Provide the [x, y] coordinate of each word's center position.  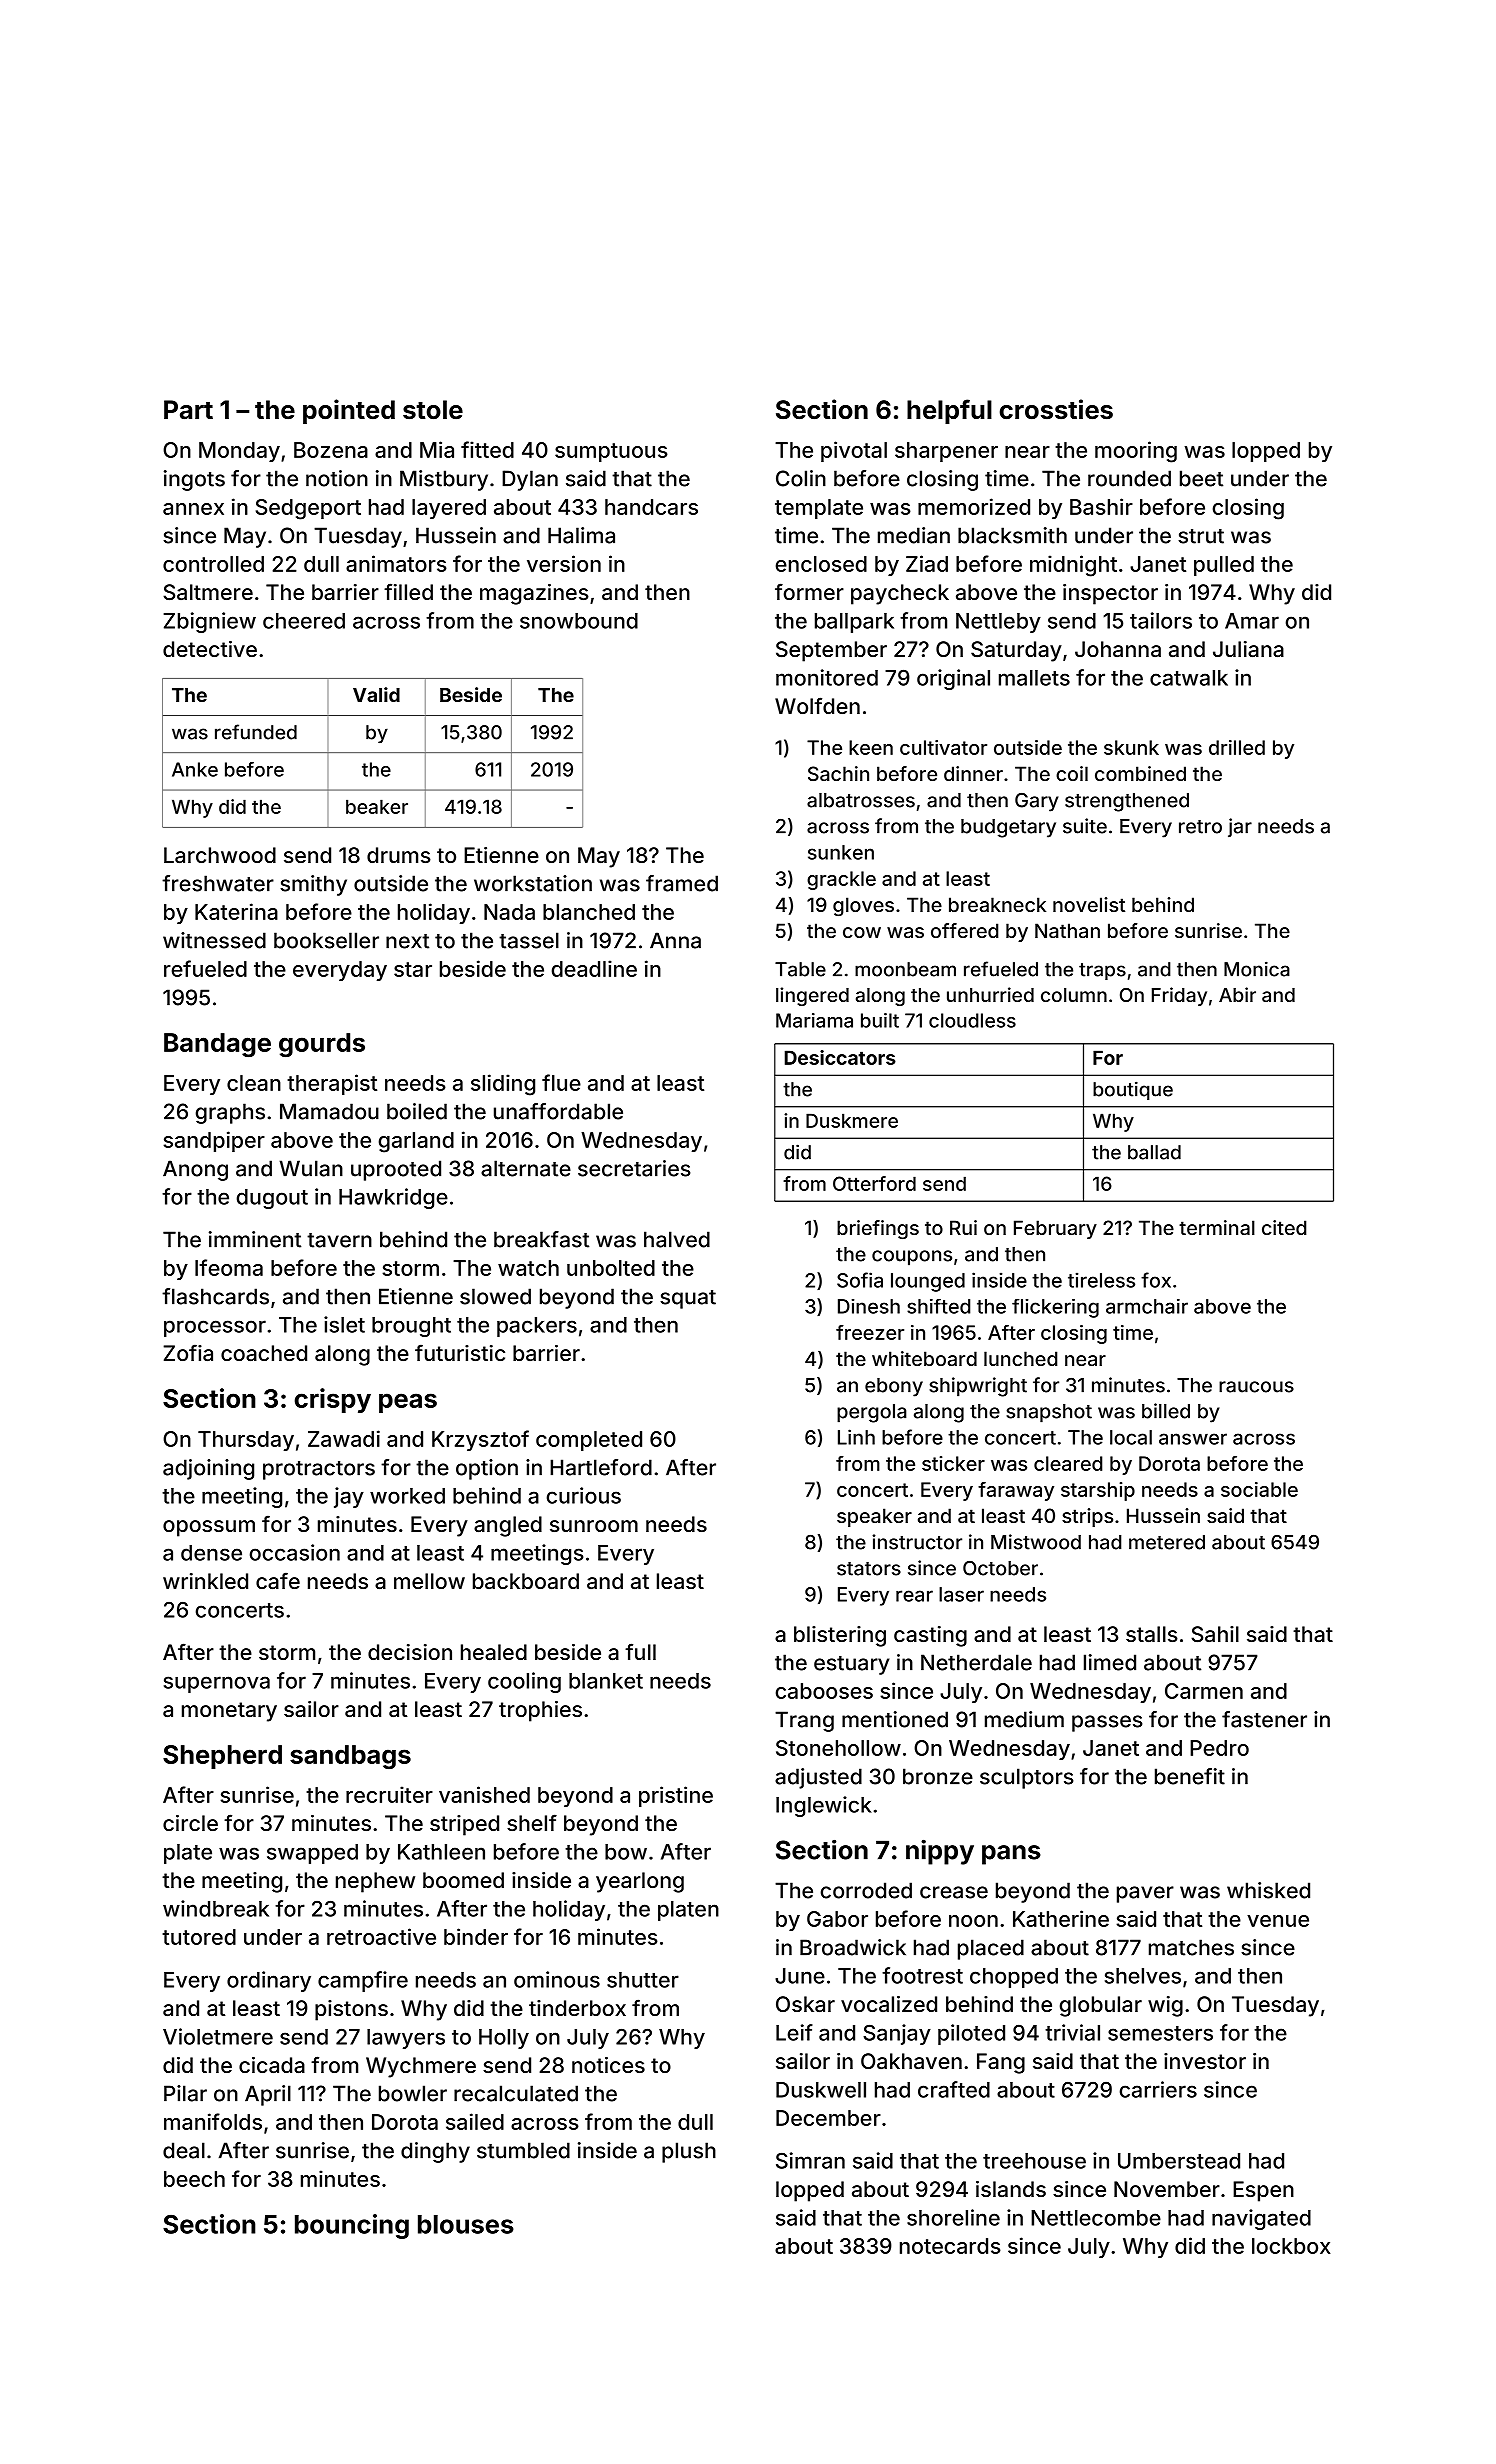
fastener [1264, 1719]
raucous [1256, 1387]
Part [188, 410]
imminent [255, 1239]
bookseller [326, 940]
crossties [1056, 409]
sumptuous [611, 452]
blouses [466, 2224]
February [1055, 1229]
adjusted [818, 1778]
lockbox [1291, 2246]
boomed [463, 1880]
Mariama [814, 1020]
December [828, 2118]
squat [688, 1299]
